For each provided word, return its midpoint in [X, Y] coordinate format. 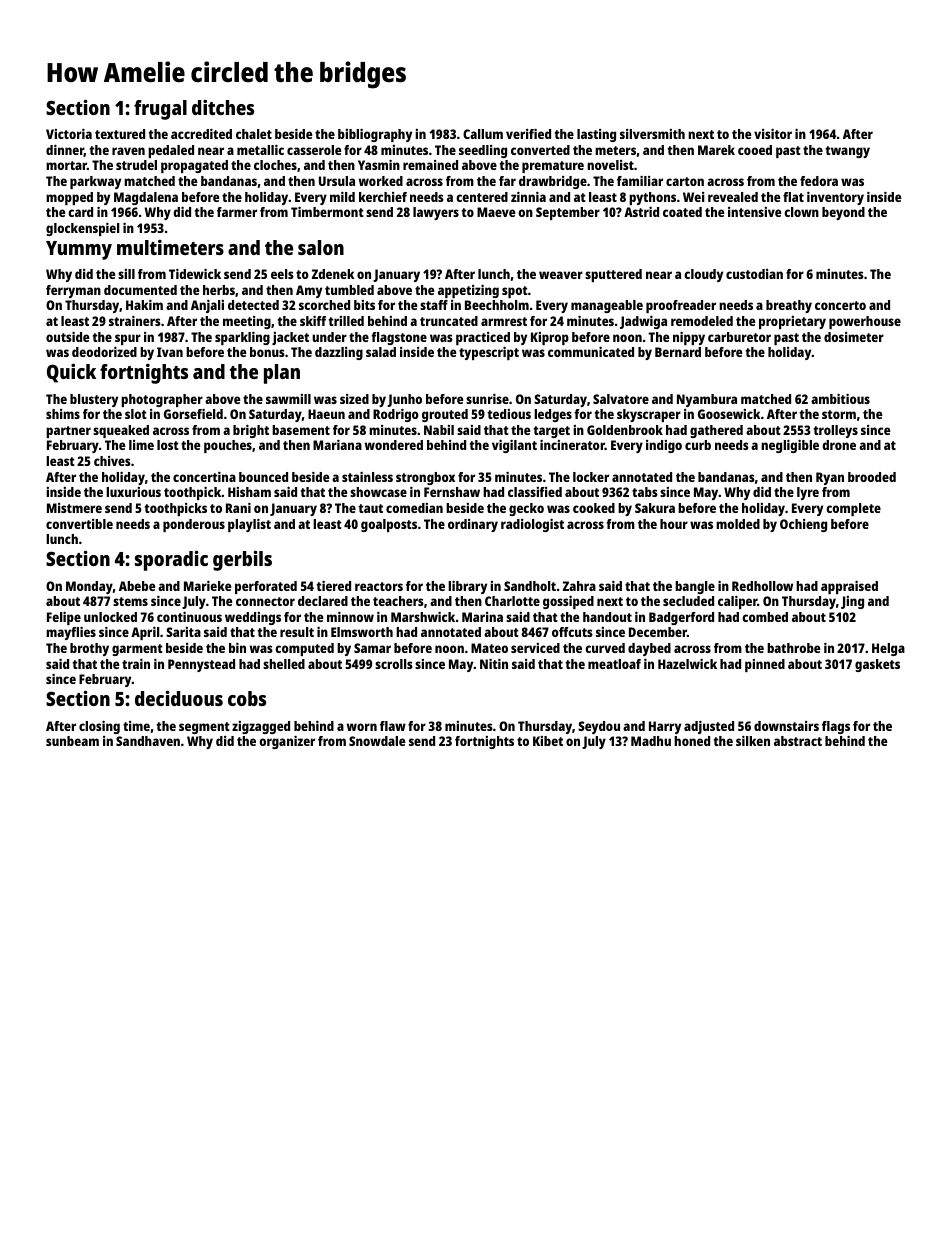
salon [321, 247]
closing [99, 727]
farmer [237, 212]
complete [853, 509]
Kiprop [550, 338]
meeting [247, 322]
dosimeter [854, 337]
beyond [843, 213]
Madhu [651, 741]
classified [535, 492]
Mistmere [74, 508]
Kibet [548, 741]
